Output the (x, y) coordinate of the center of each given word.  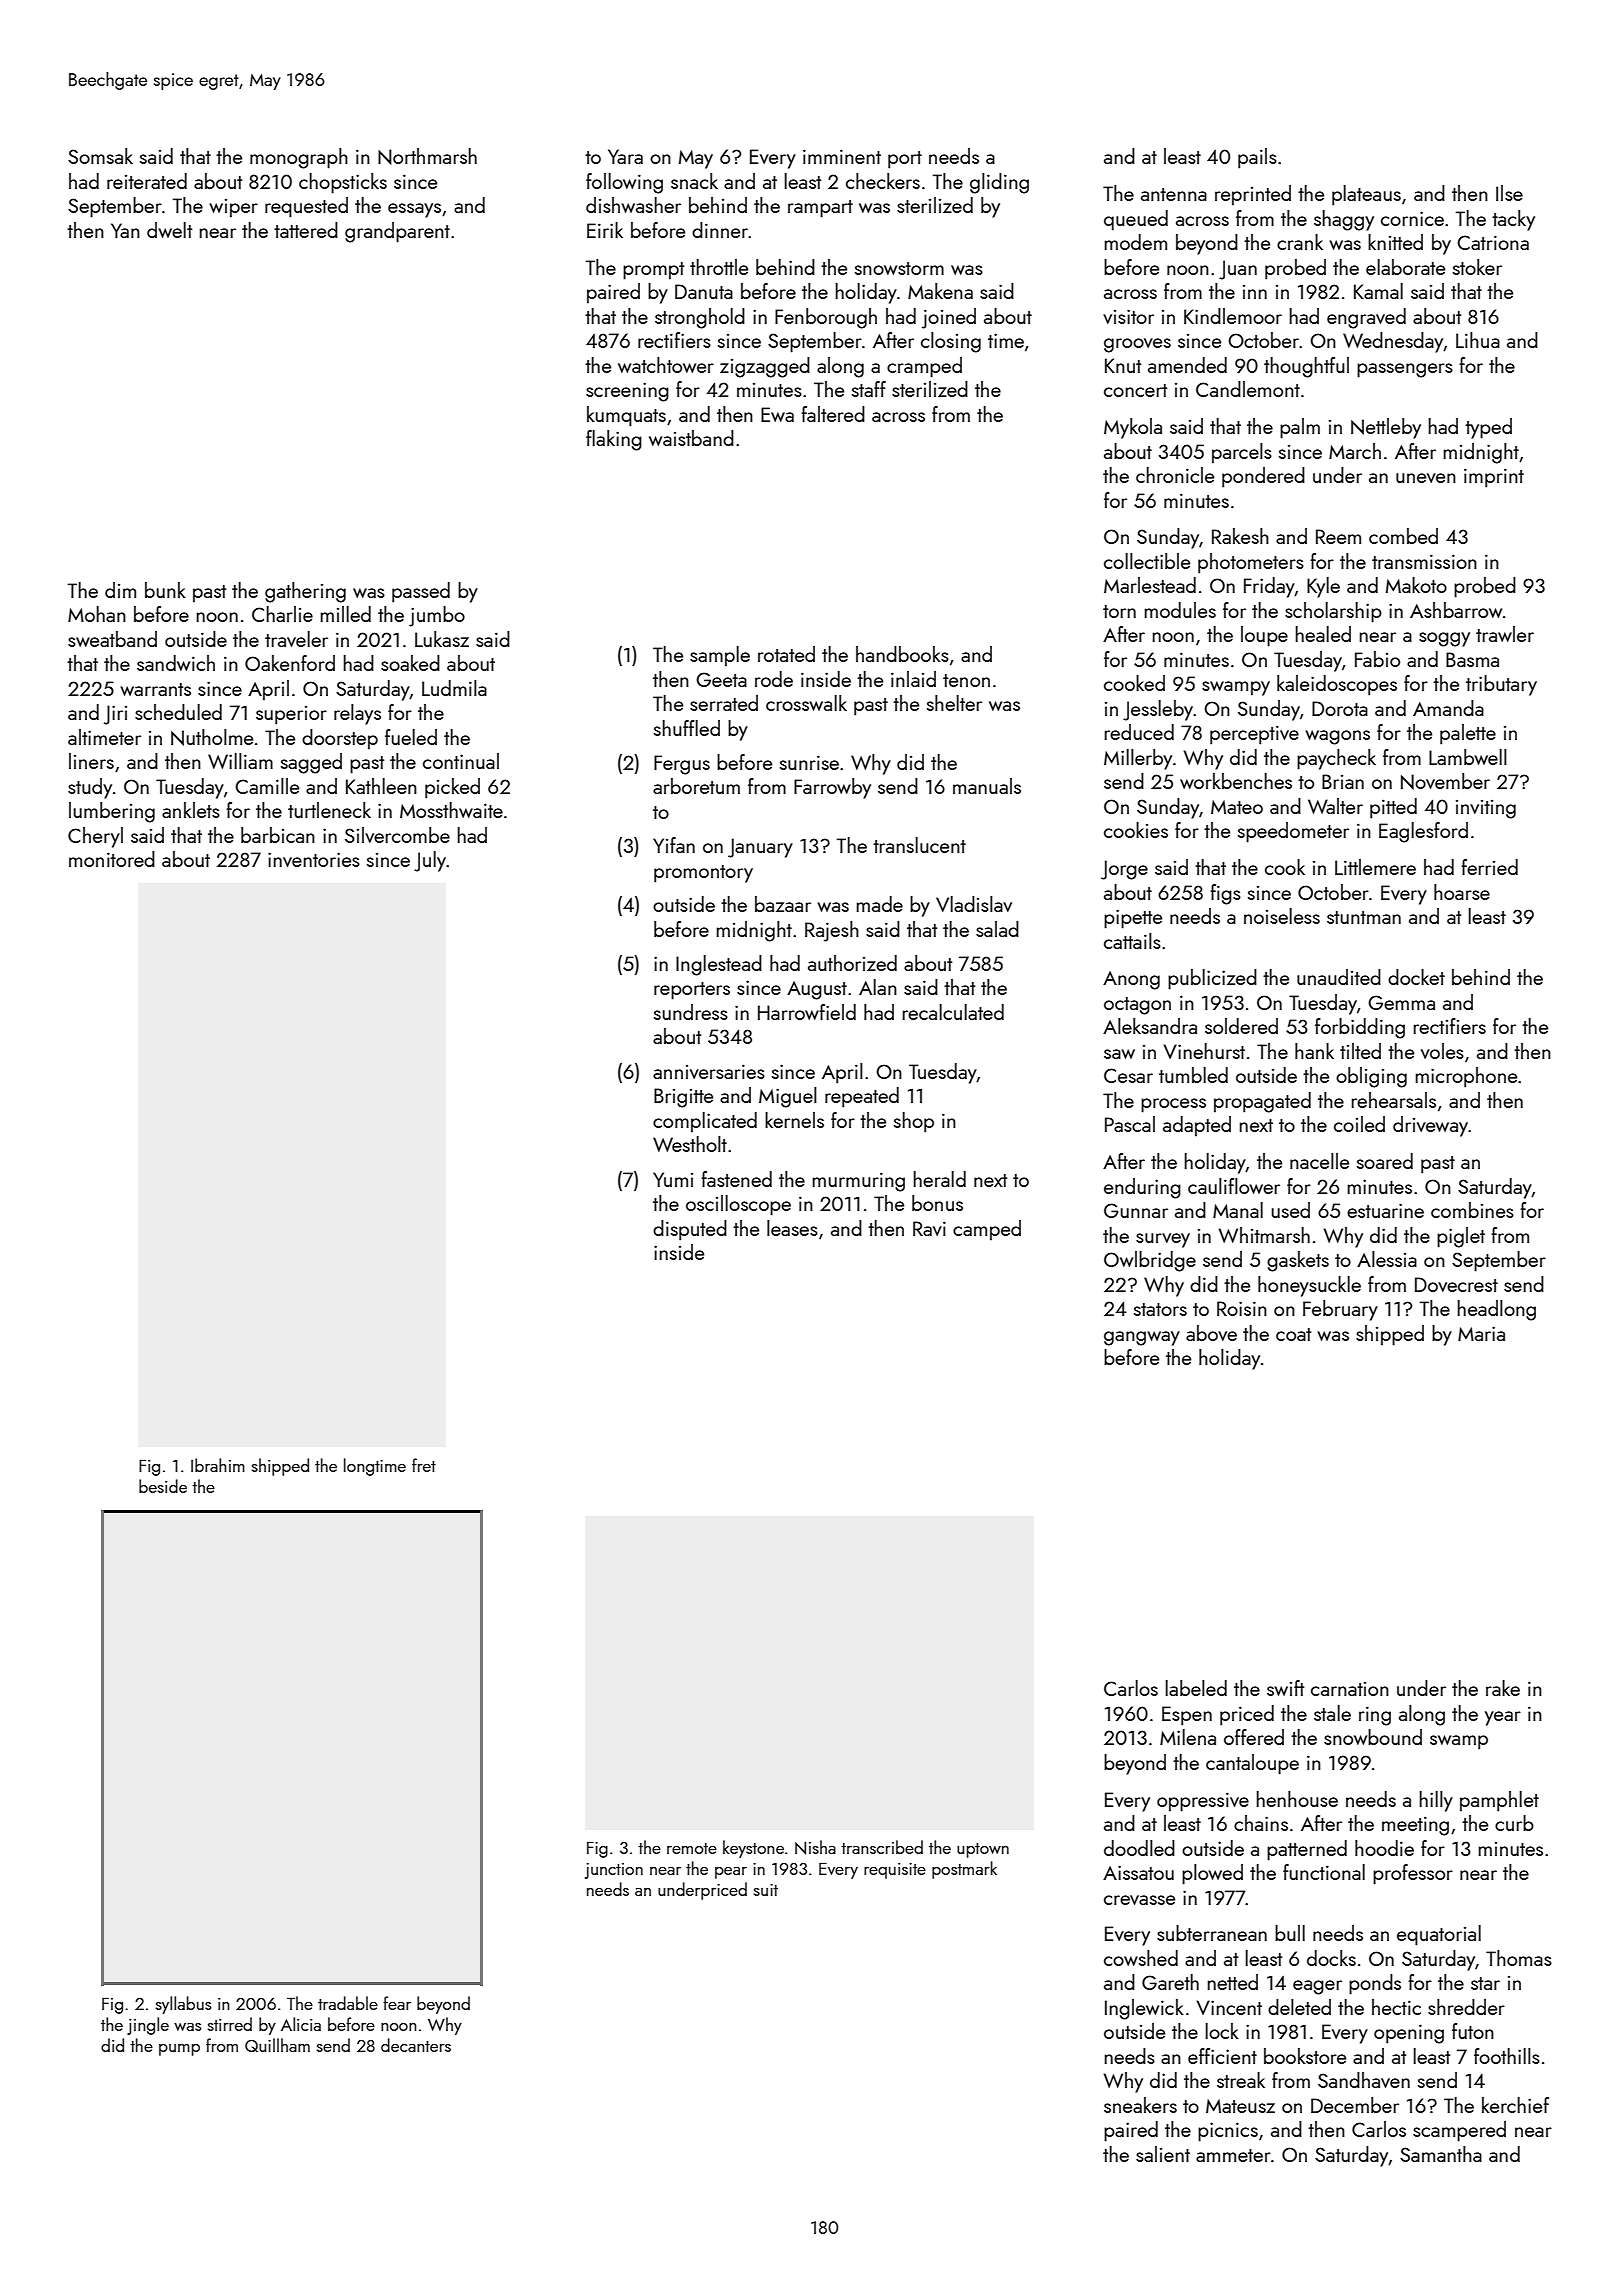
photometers (1251, 563)
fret (424, 1465)
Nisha (815, 1847)
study (90, 788)
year (1503, 1718)
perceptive (1254, 735)
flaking (614, 440)
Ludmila (454, 688)
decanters (416, 2045)
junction (614, 1871)
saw (1119, 1054)
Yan (125, 230)
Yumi (673, 1179)
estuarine (1385, 1210)
